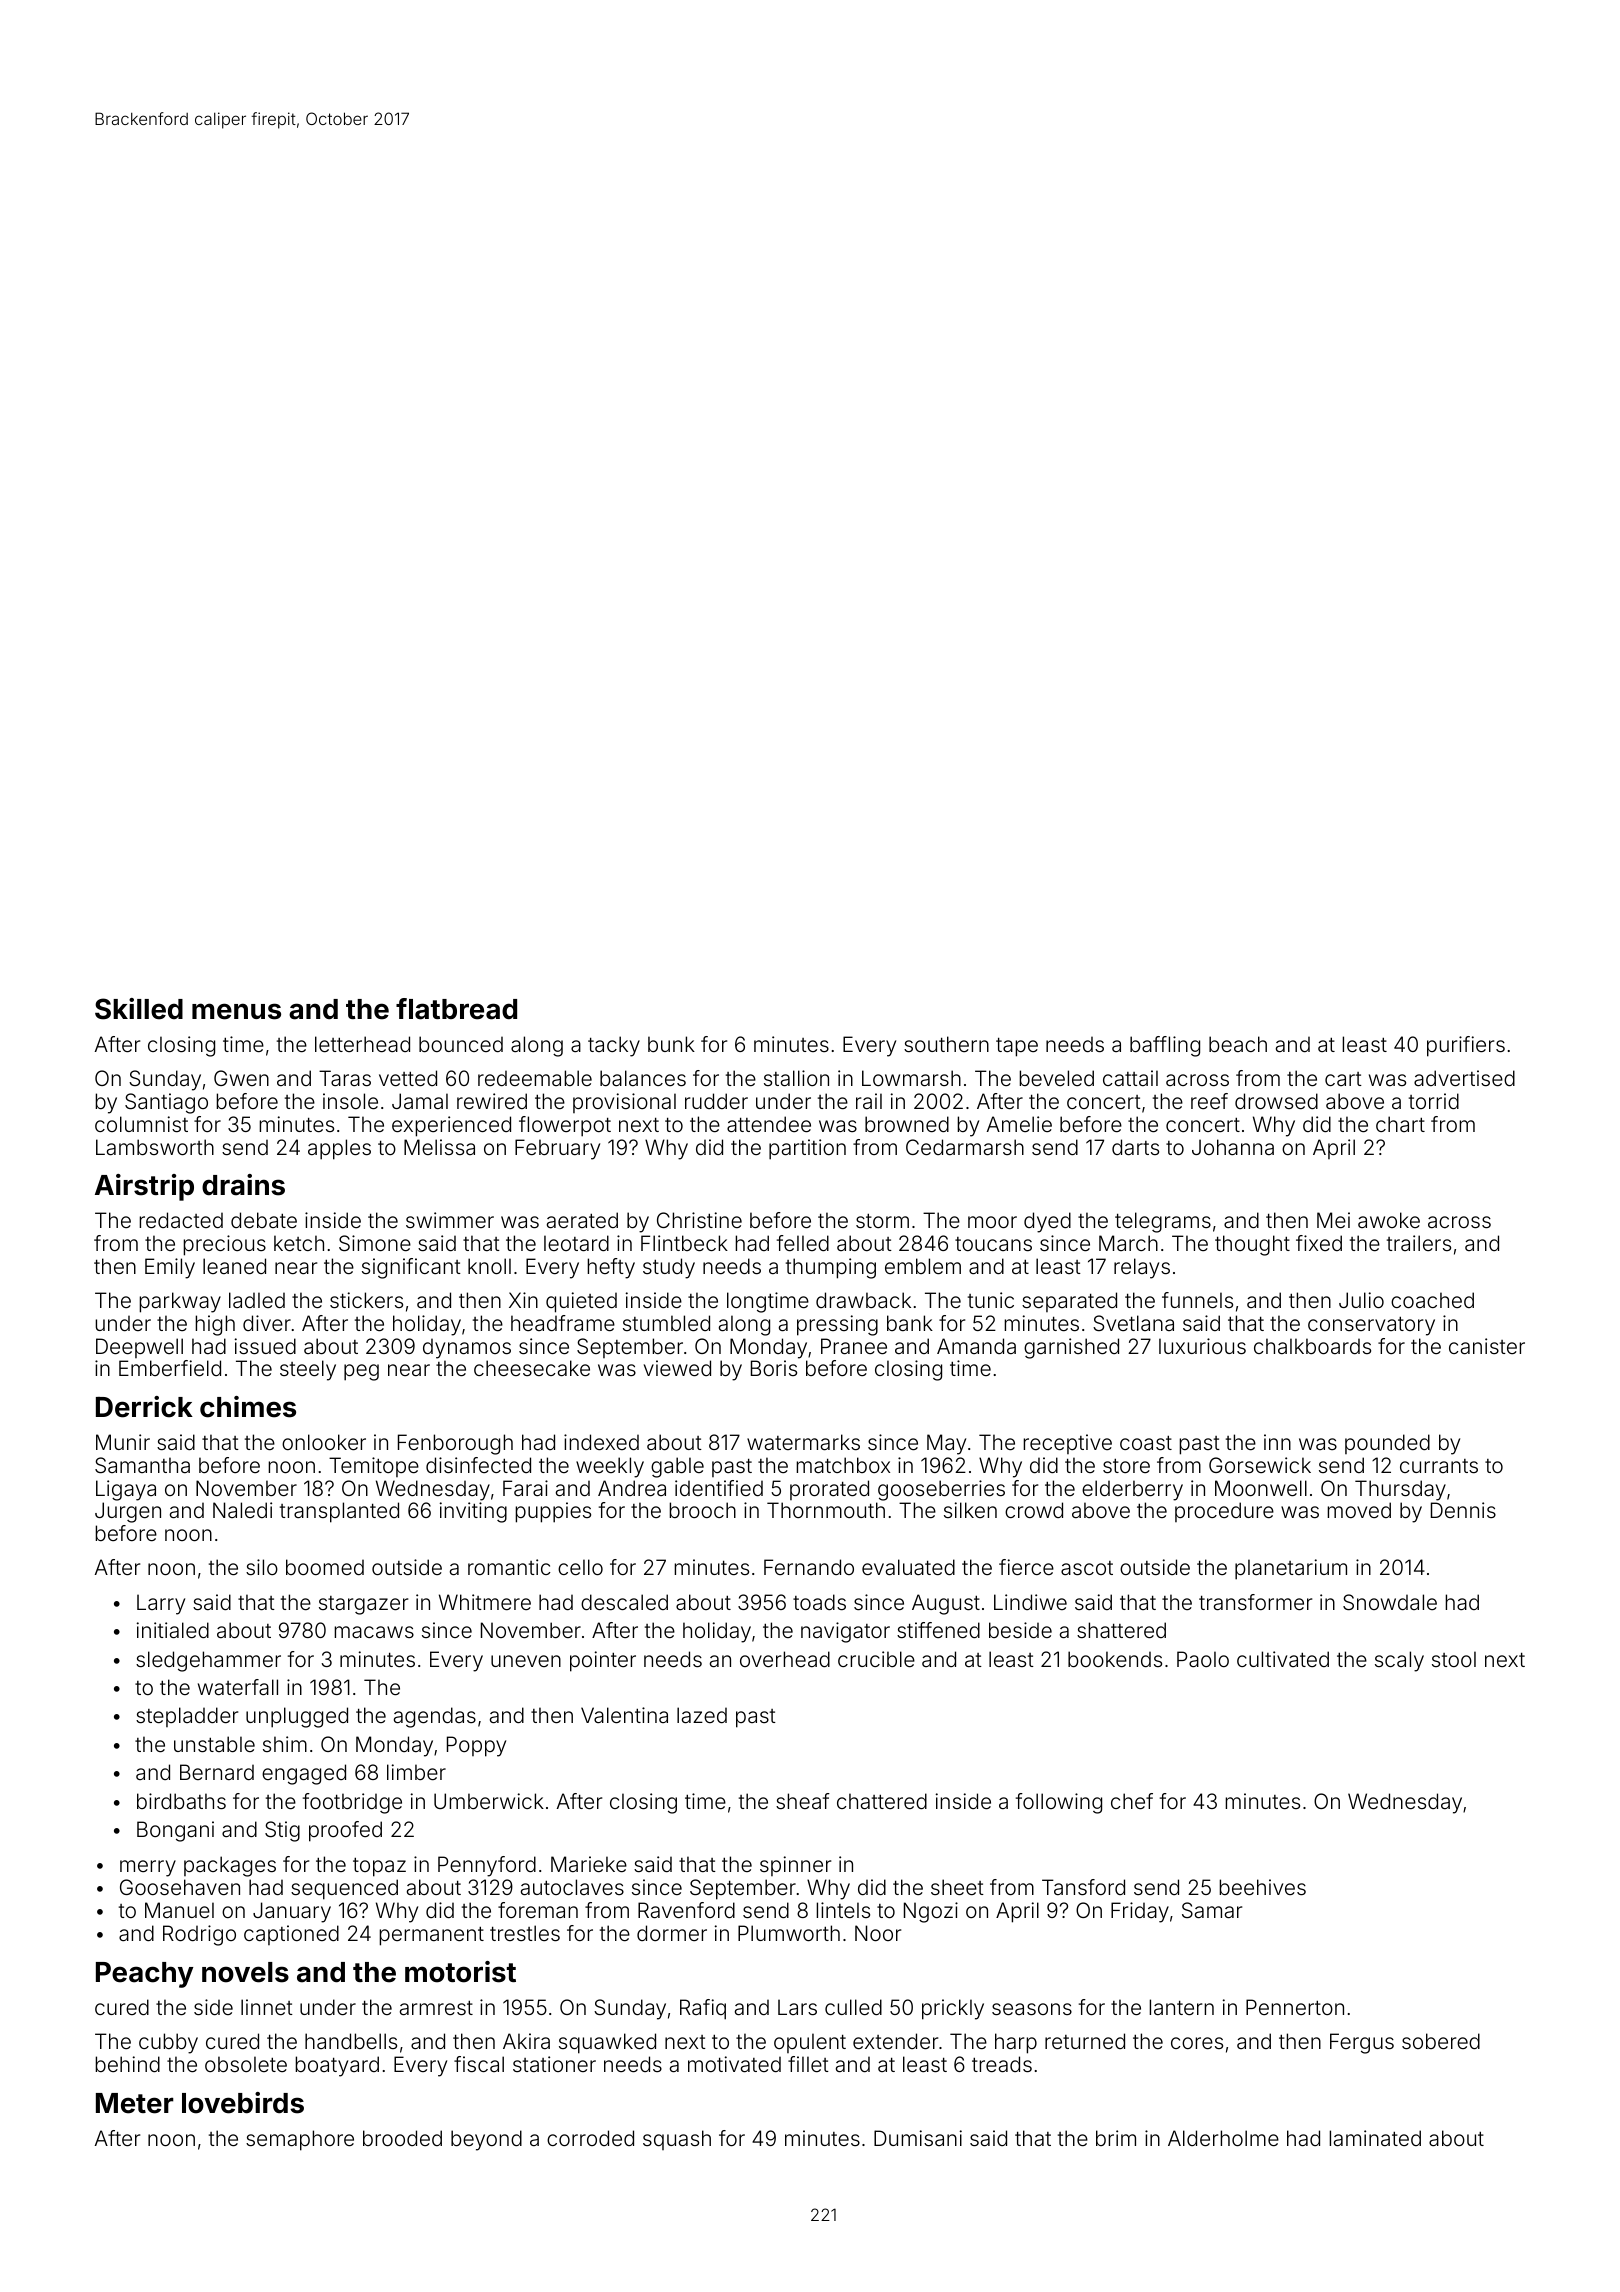 The width and height of the screenshot is (1620, 2292). I want to click on sobered, so click(1441, 2041).
